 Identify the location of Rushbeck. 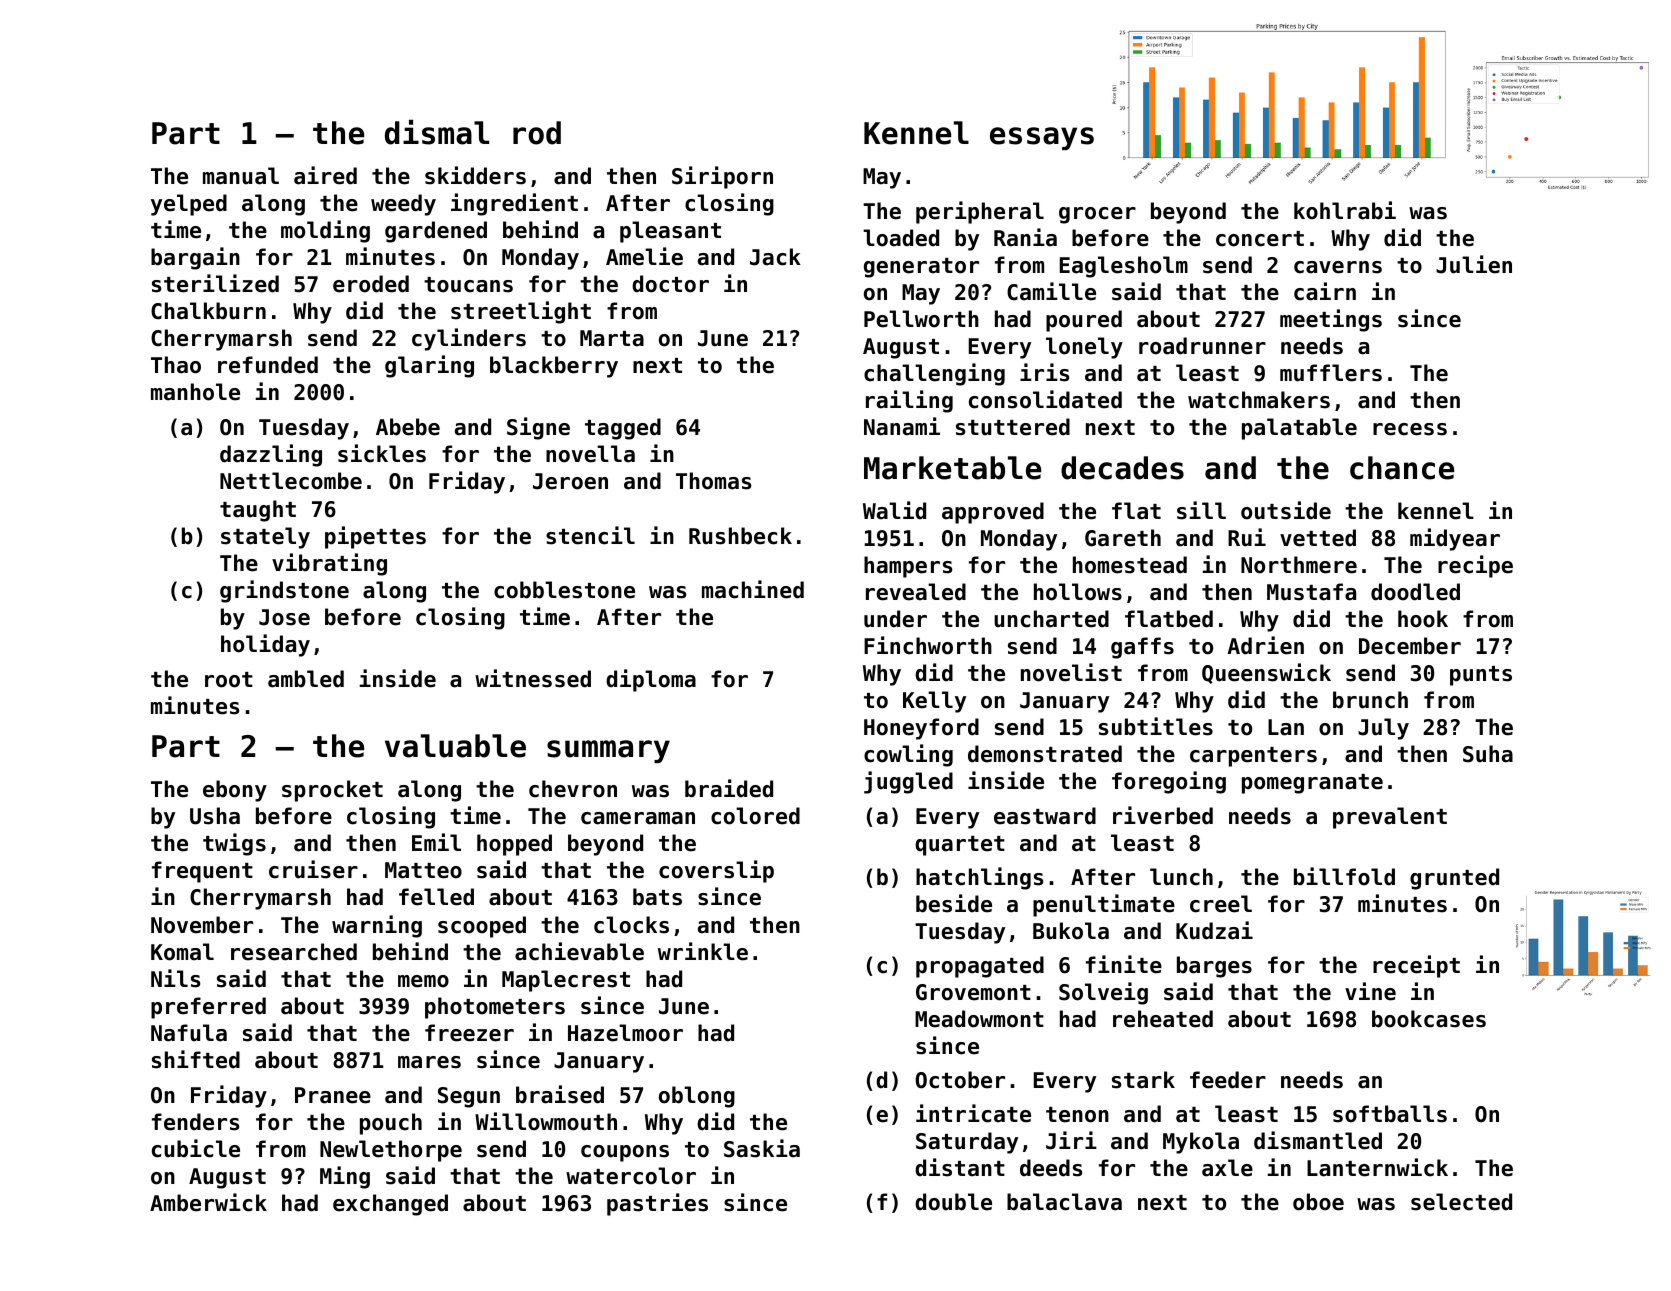
(740, 536).
